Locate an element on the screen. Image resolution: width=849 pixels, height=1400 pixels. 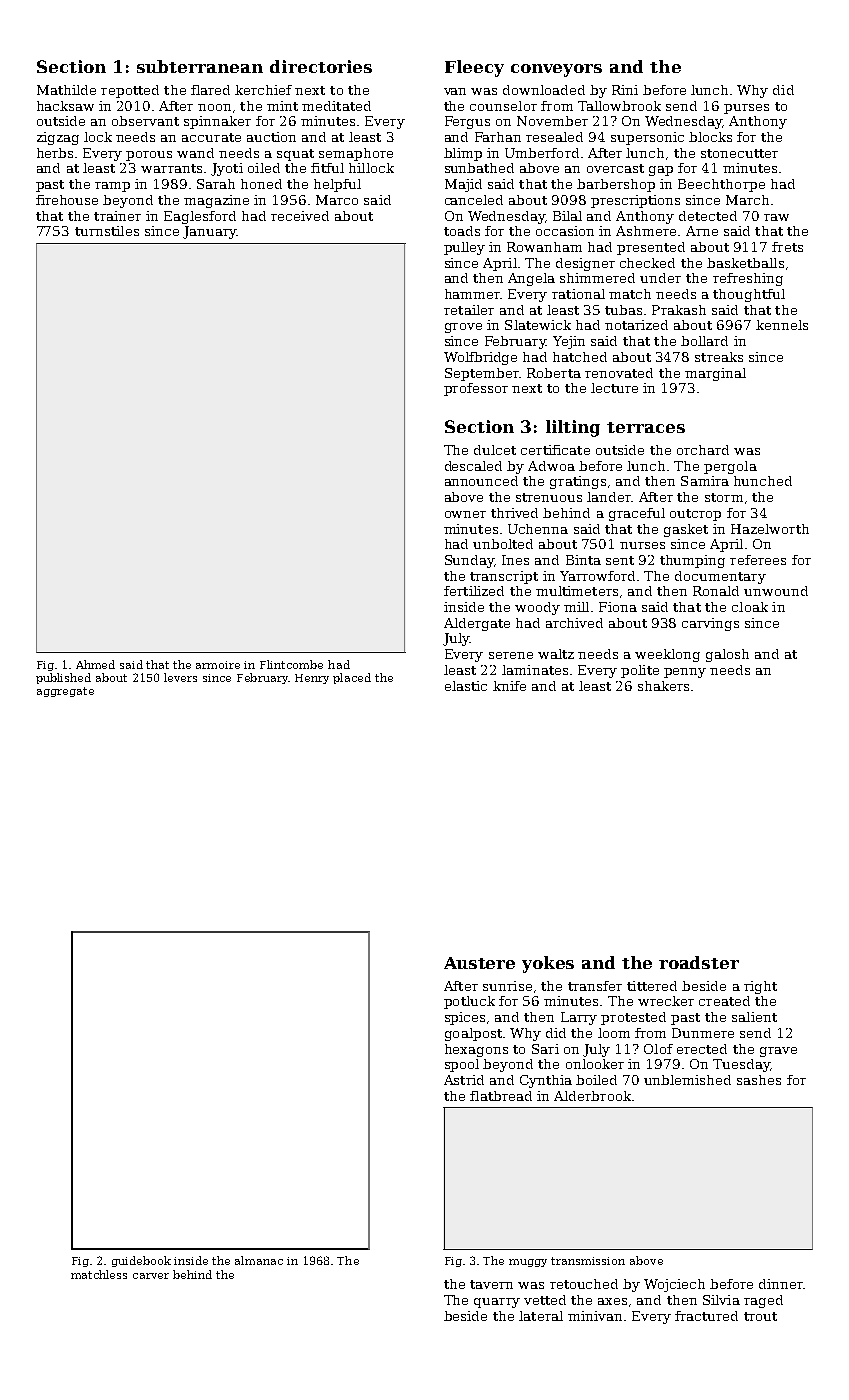
roadster is located at coordinates (699, 962).
